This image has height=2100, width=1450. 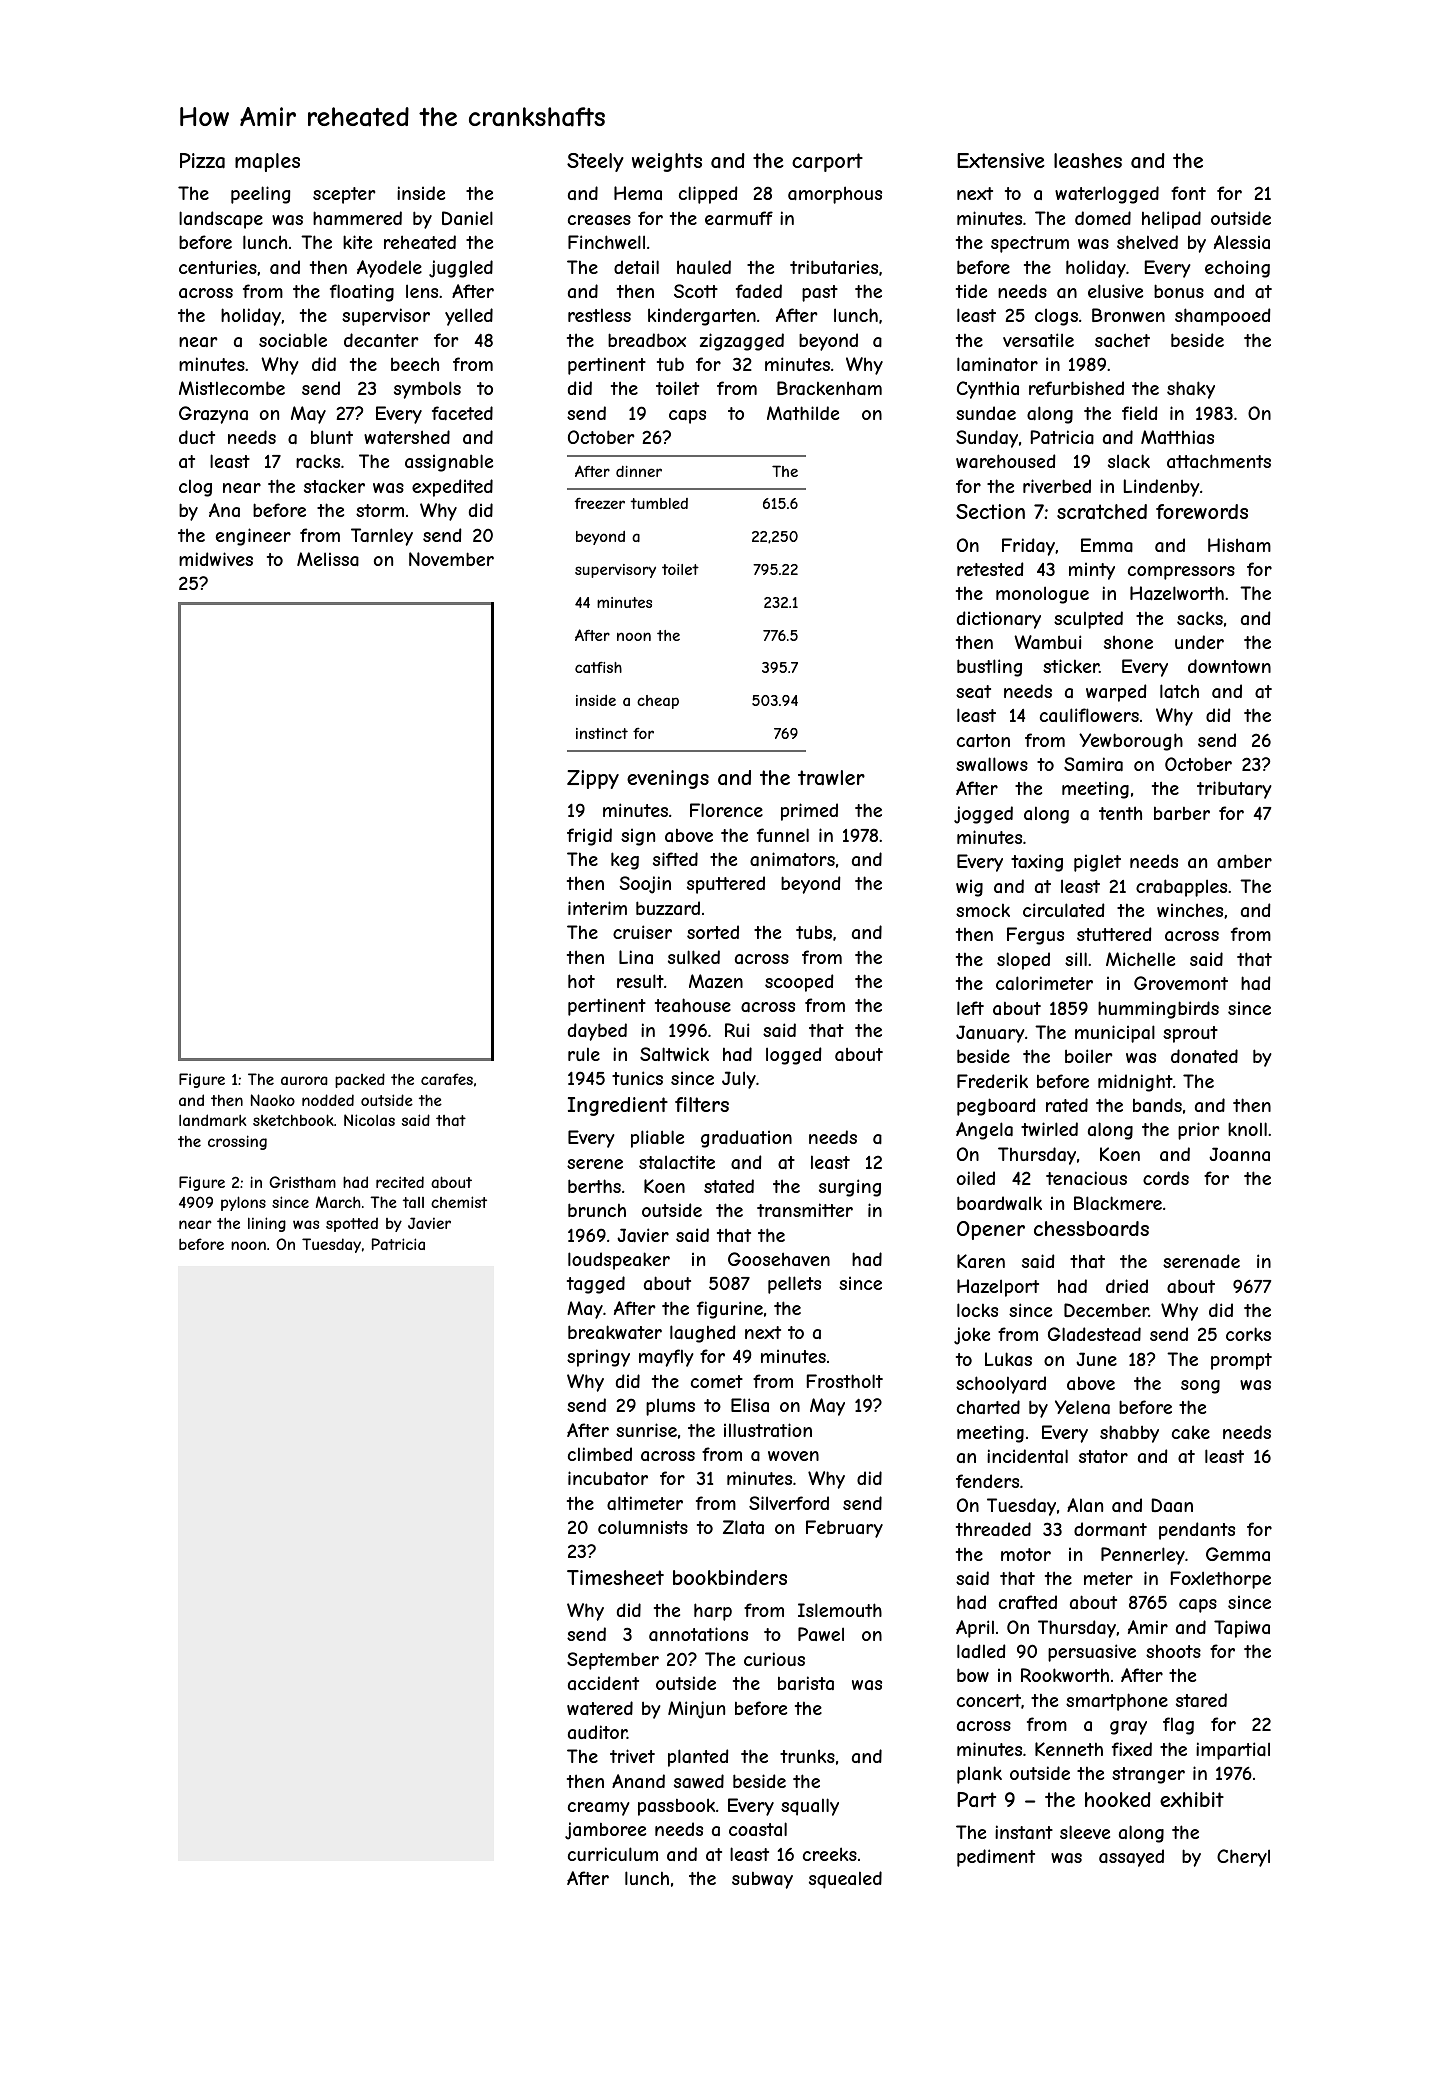 What do you see at coordinates (1190, 1034) in the image?
I see `sprout` at bounding box center [1190, 1034].
